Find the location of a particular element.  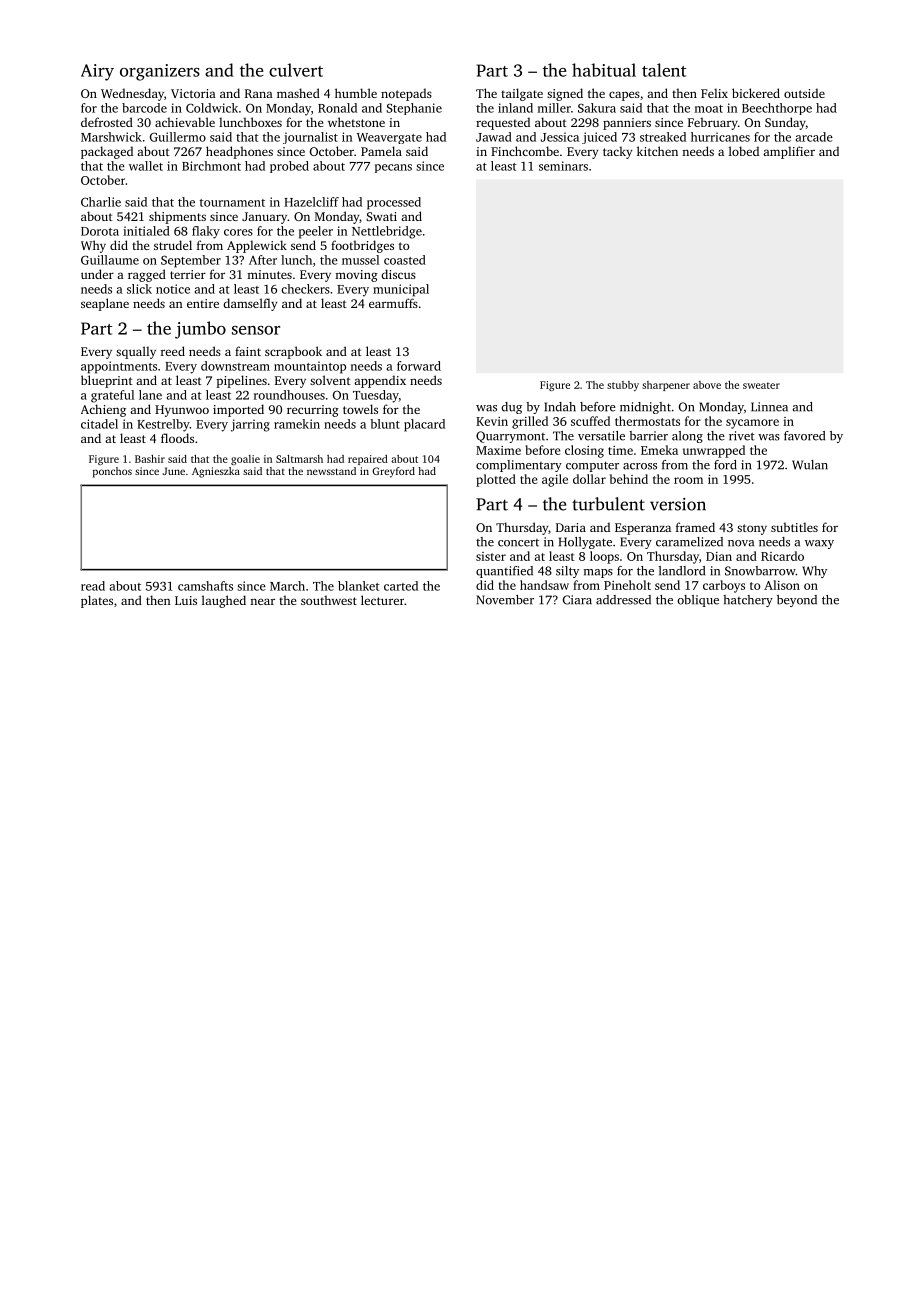

wallet is located at coordinates (146, 166).
